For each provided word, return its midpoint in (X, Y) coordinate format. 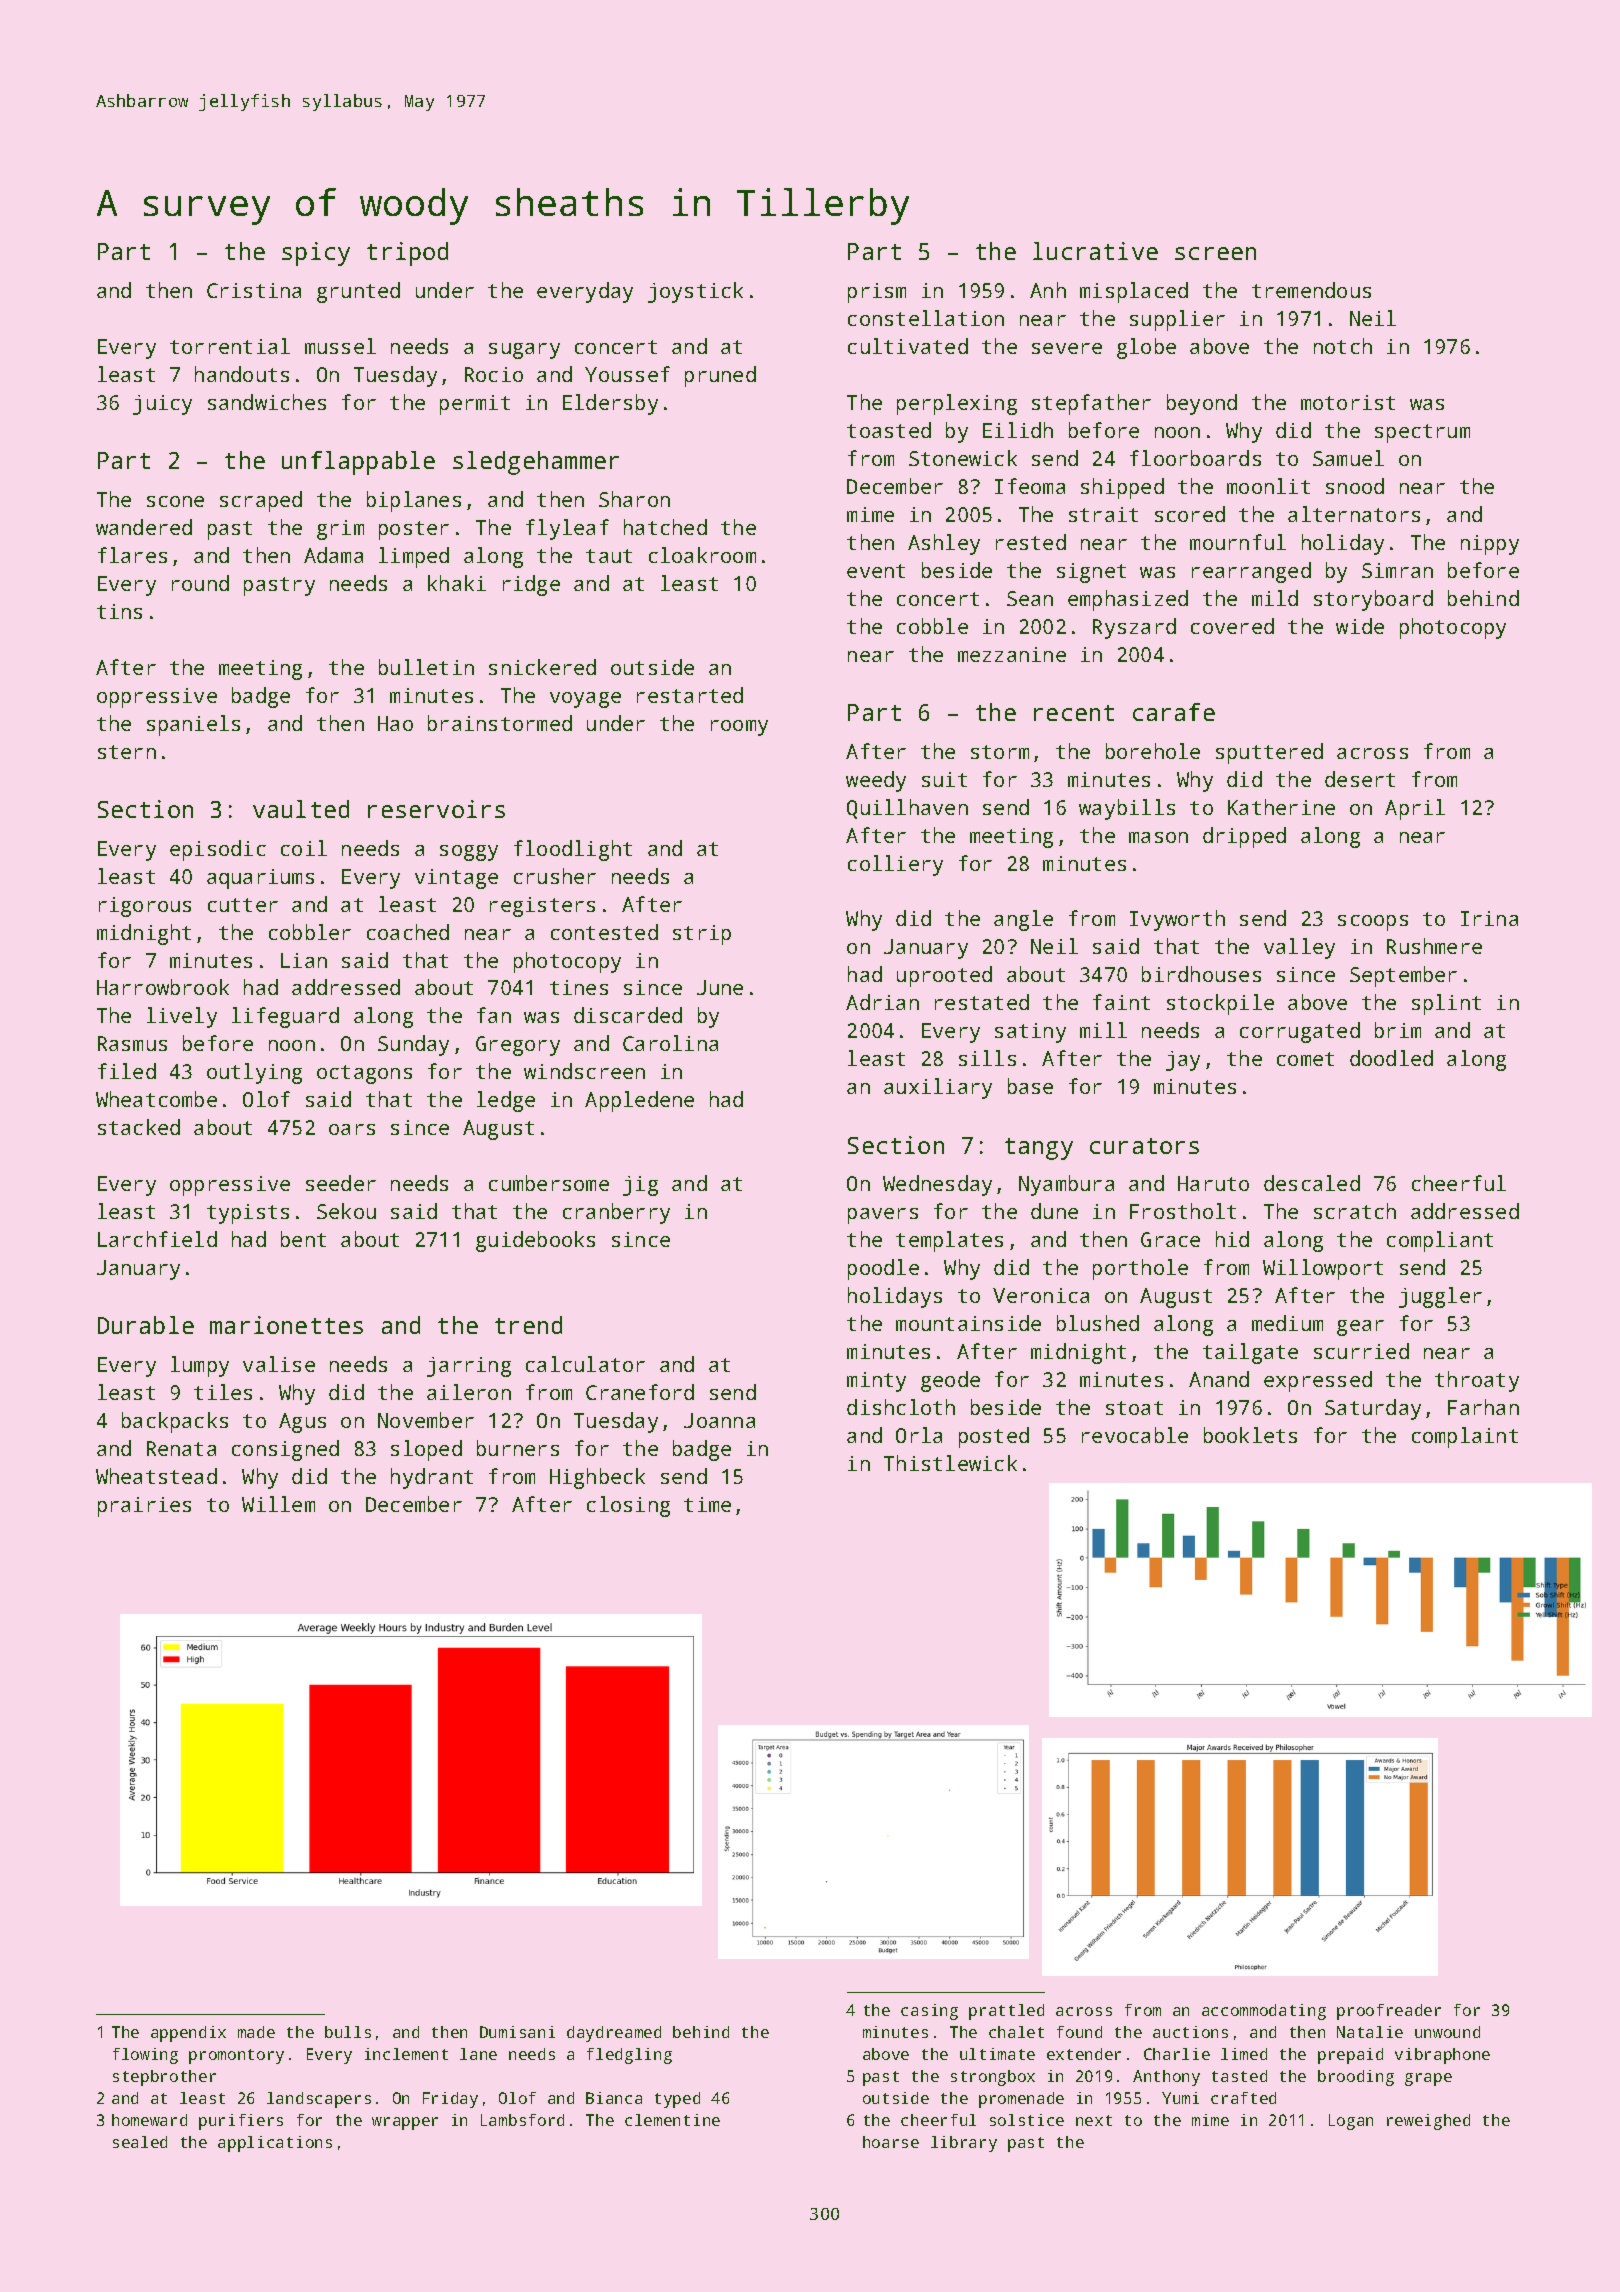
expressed (1318, 1381)
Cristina (254, 290)
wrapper (405, 2123)
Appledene (639, 1101)
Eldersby (610, 404)
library (964, 2144)
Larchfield (157, 1239)
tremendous (1311, 290)
